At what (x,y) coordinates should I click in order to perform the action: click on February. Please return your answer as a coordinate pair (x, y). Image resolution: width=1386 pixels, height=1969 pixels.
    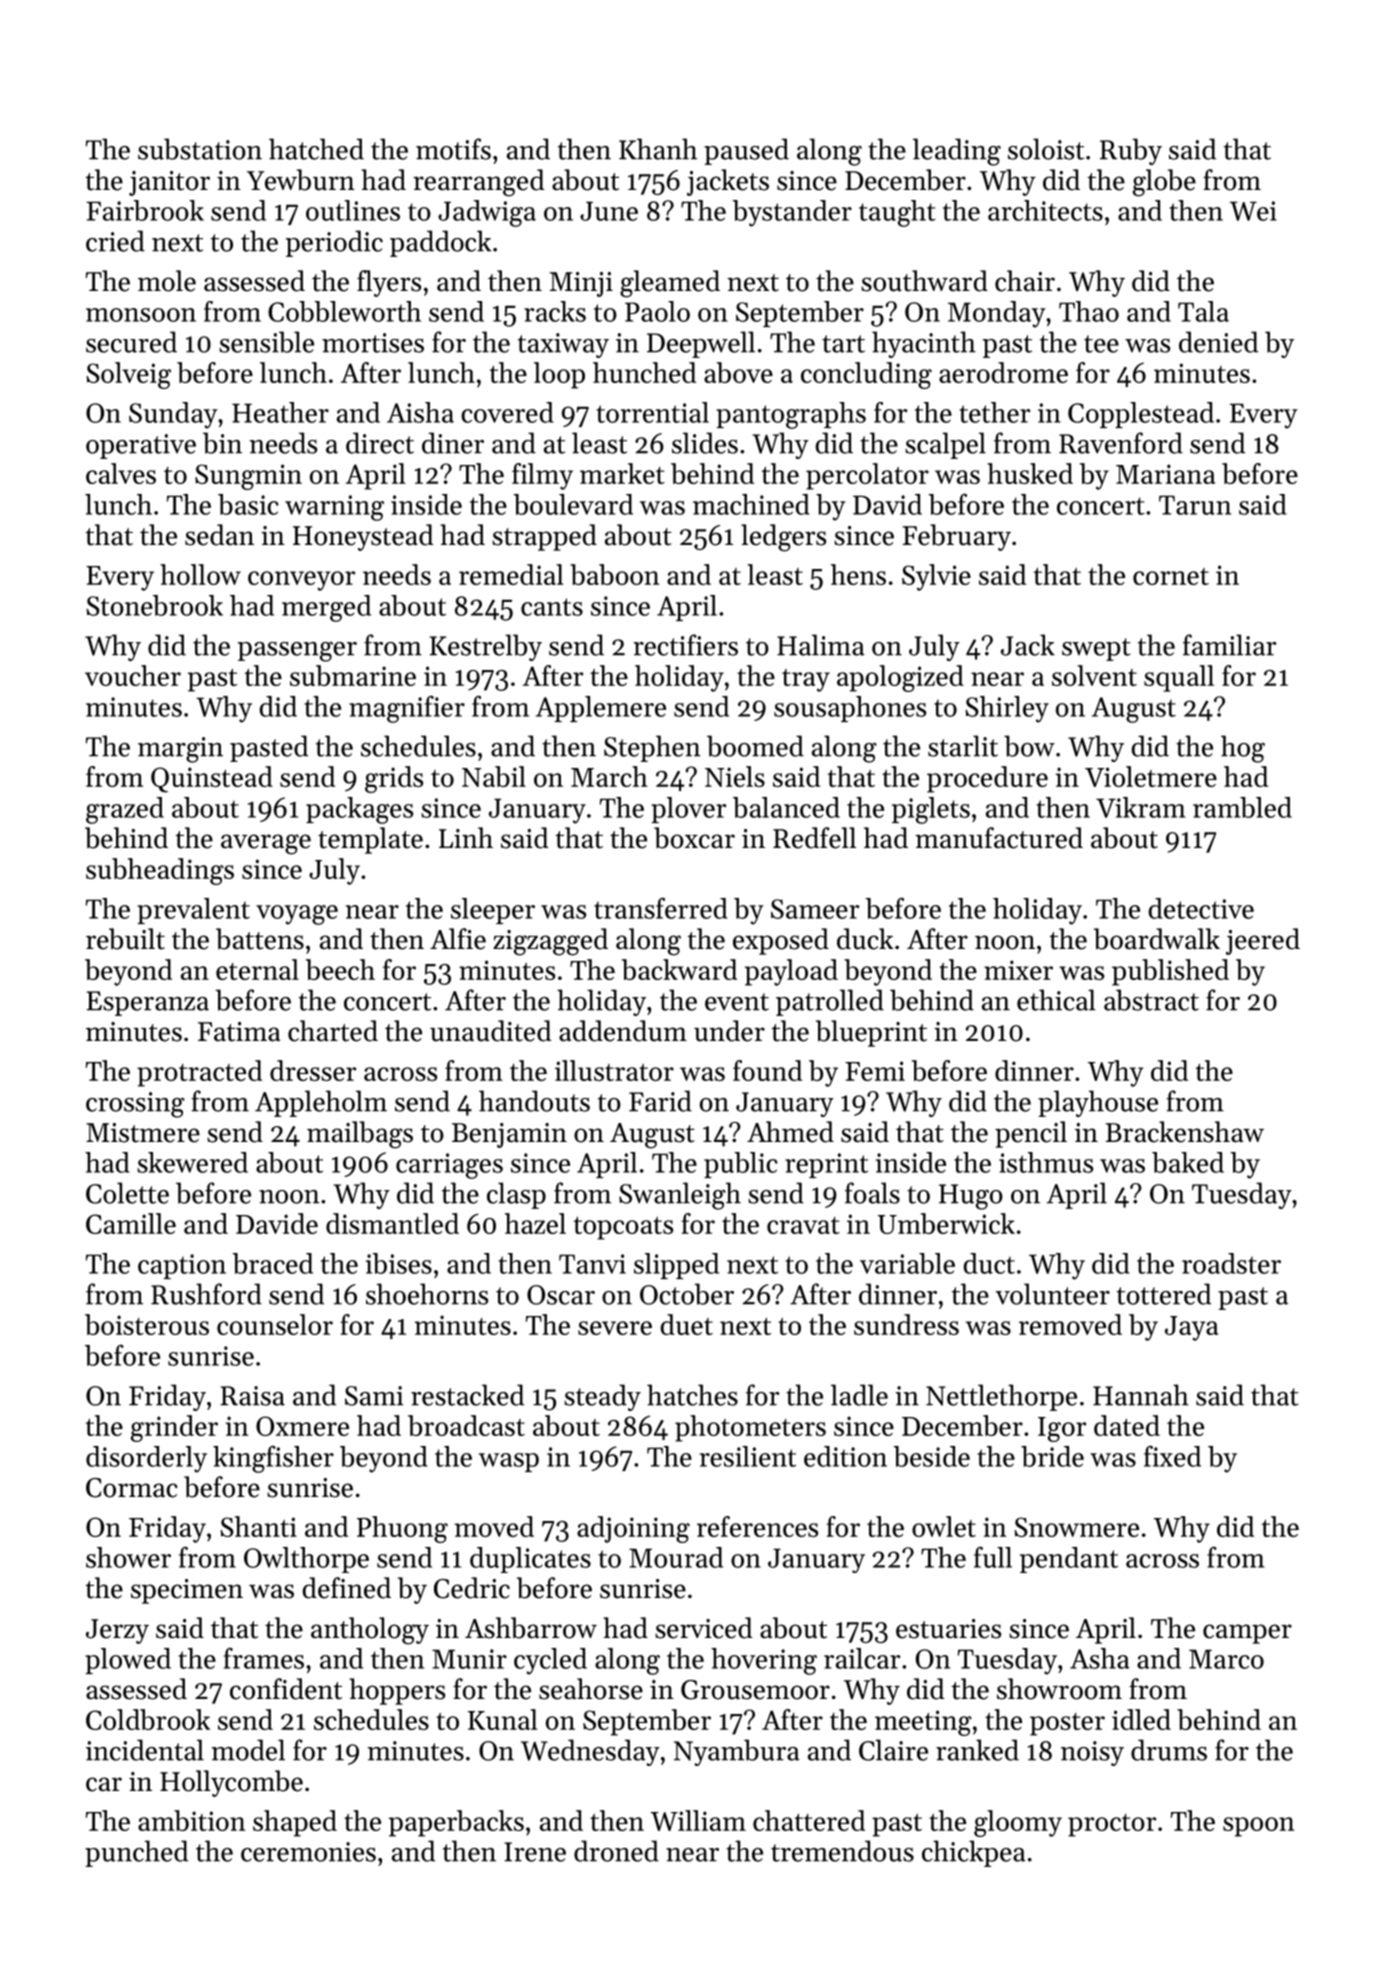
    Looking at the image, I should click on (956, 537).
